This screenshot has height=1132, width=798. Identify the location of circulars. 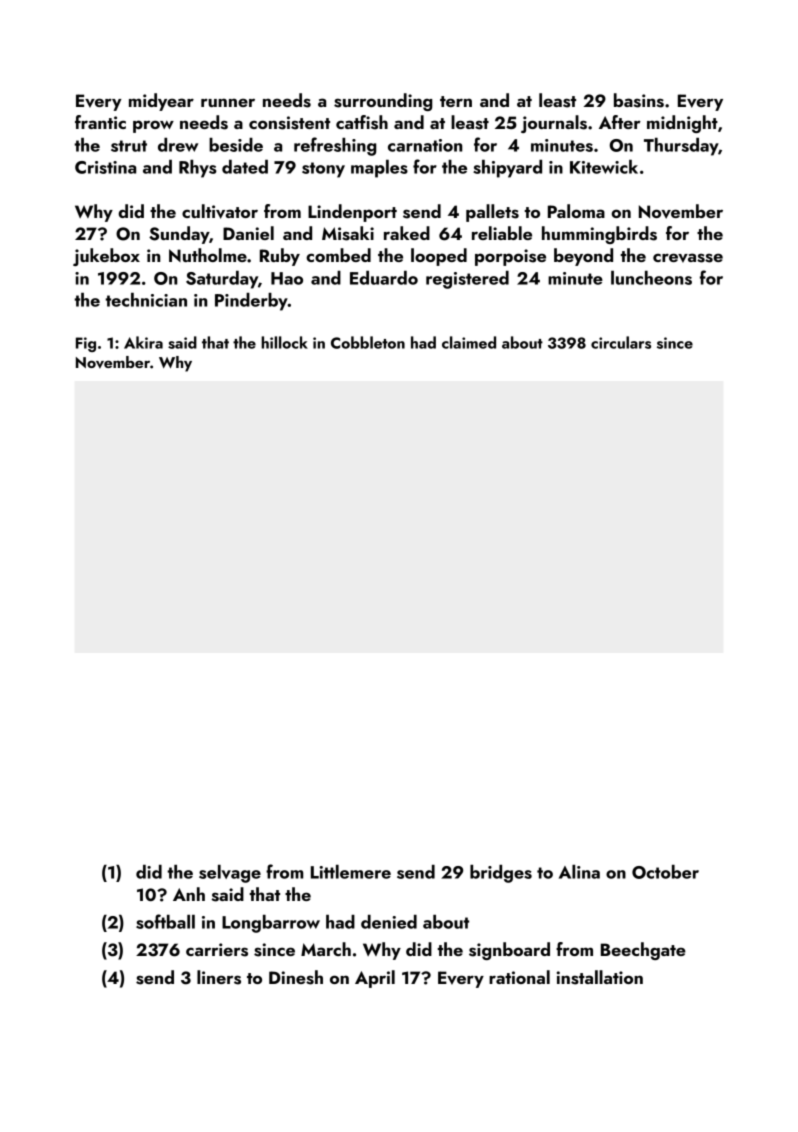
(621, 342).
